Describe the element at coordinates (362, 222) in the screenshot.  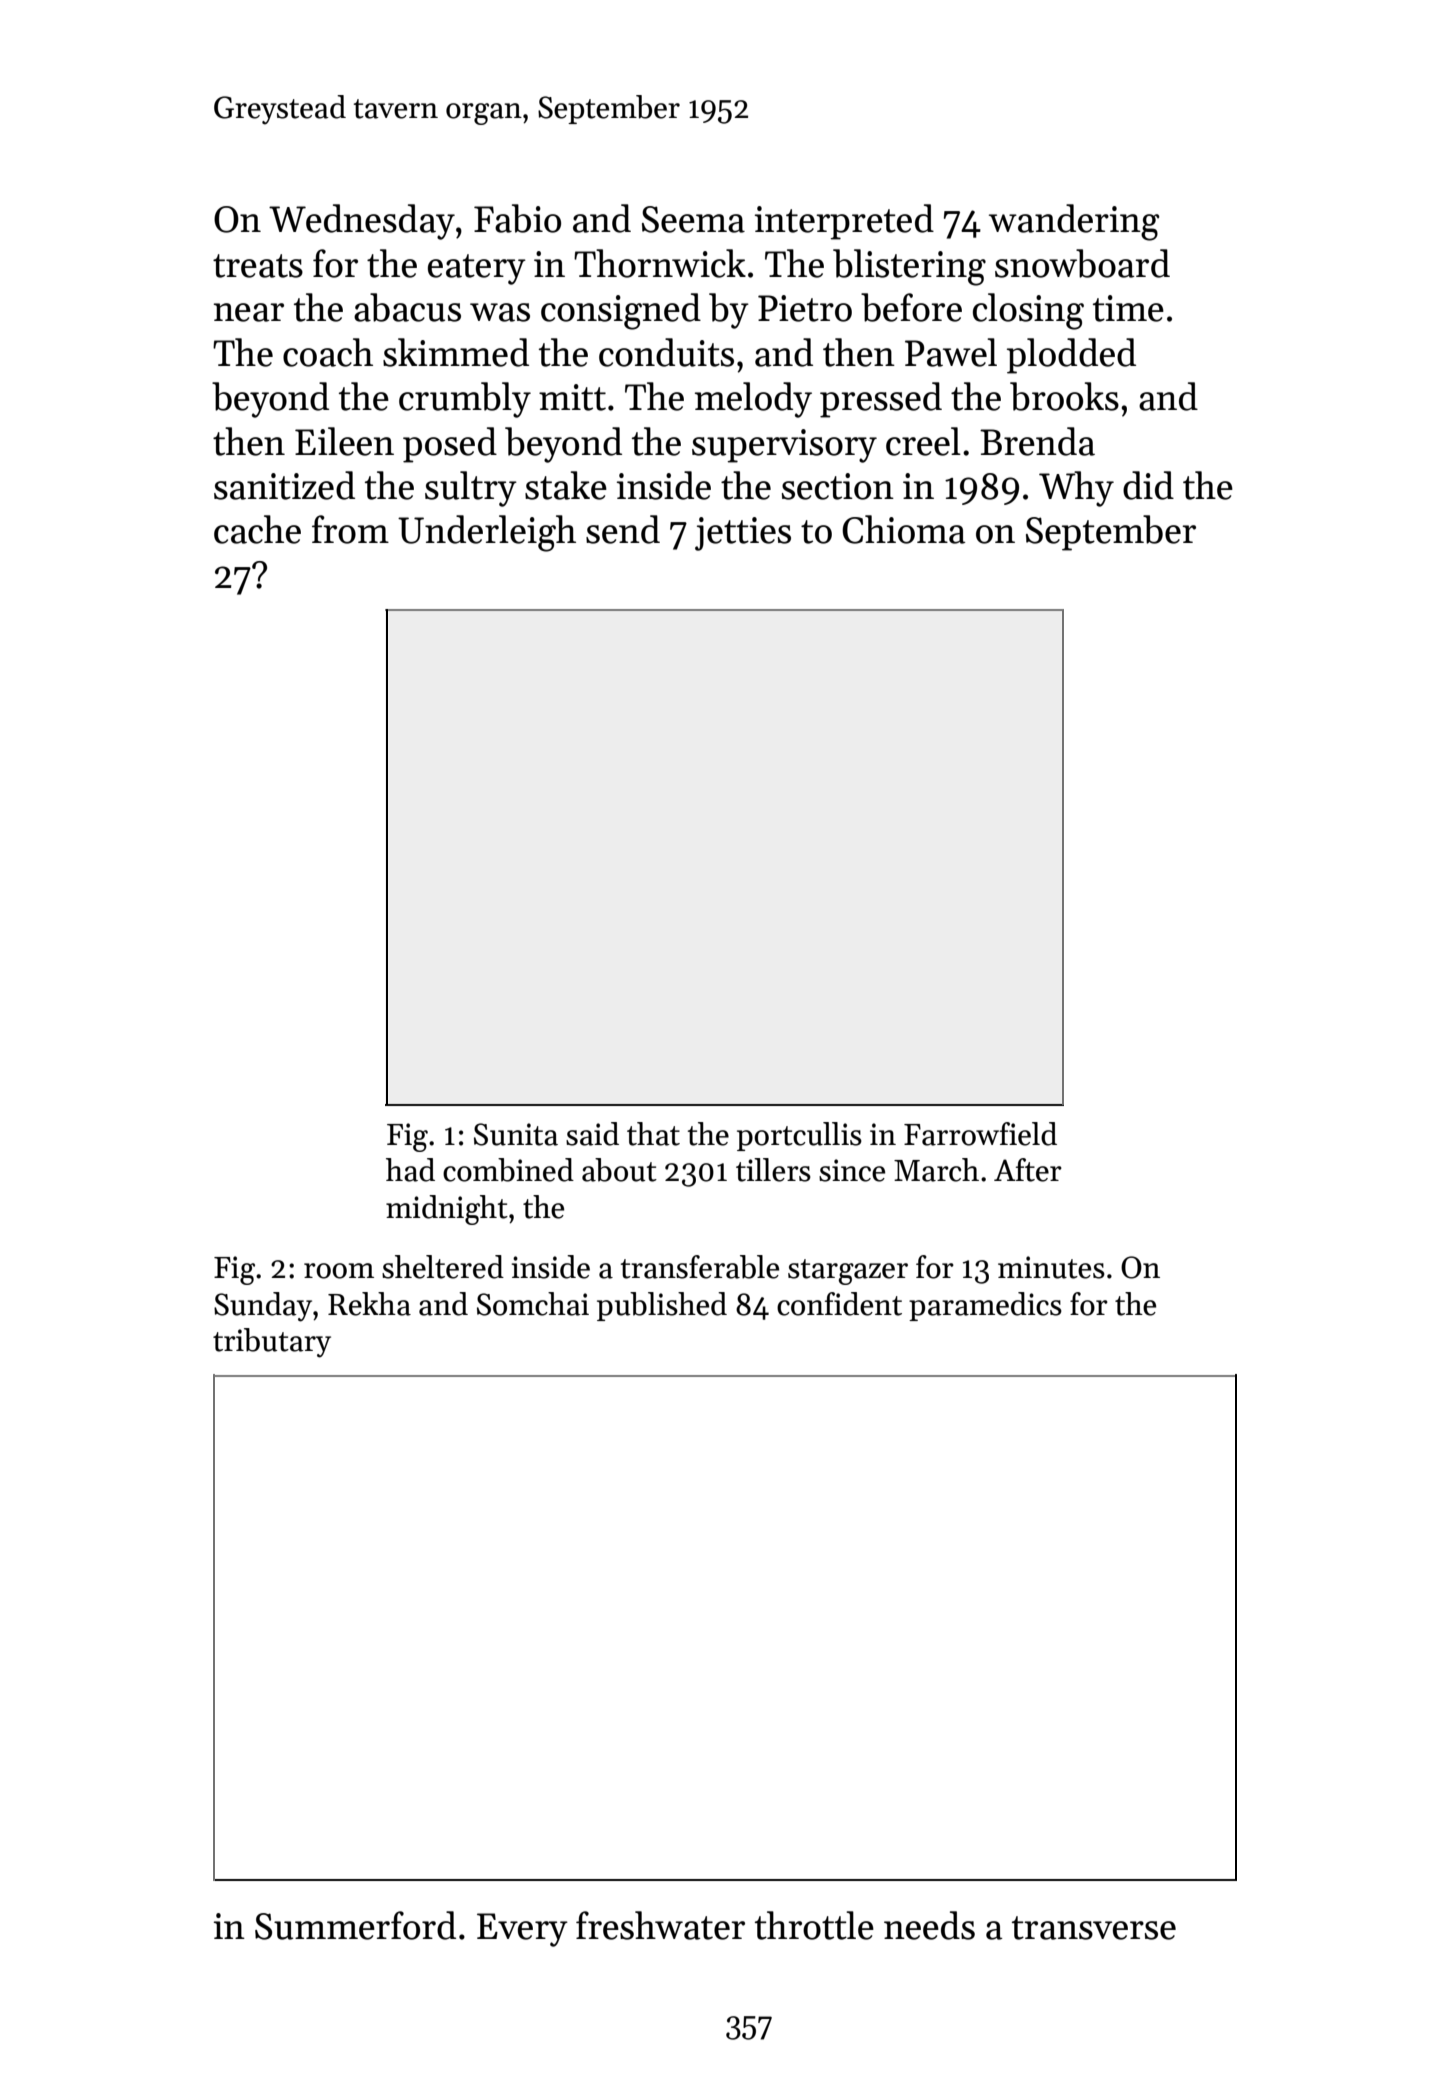
I see `Wednesday` at that location.
